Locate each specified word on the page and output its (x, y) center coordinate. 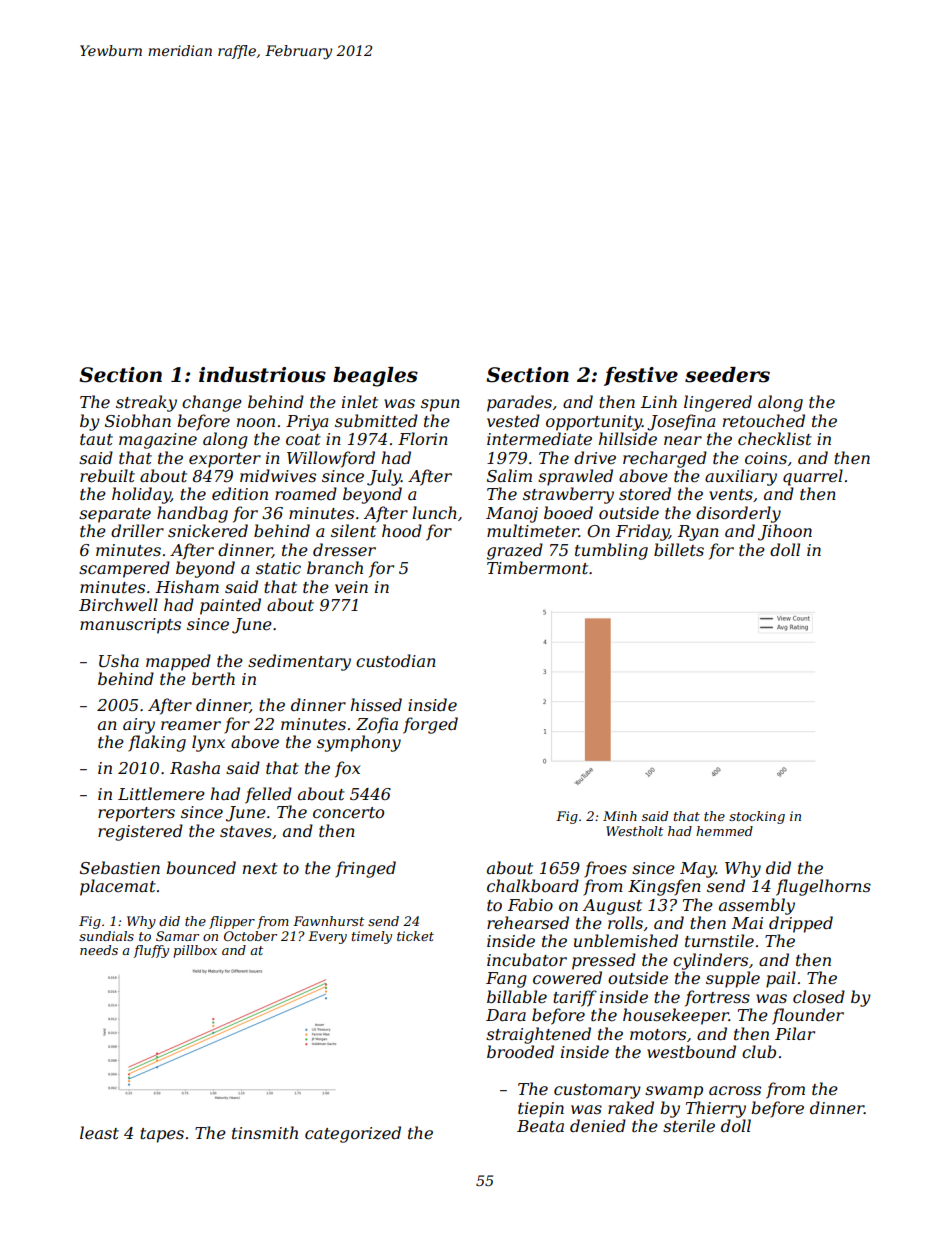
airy (139, 726)
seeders (727, 375)
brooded (520, 1051)
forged (430, 725)
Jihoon (785, 532)
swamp (674, 1092)
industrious (262, 375)
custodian (396, 660)
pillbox (195, 951)
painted (230, 606)
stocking (757, 817)
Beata (540, 1126)
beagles (375, 377)
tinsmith (265, 1132)
